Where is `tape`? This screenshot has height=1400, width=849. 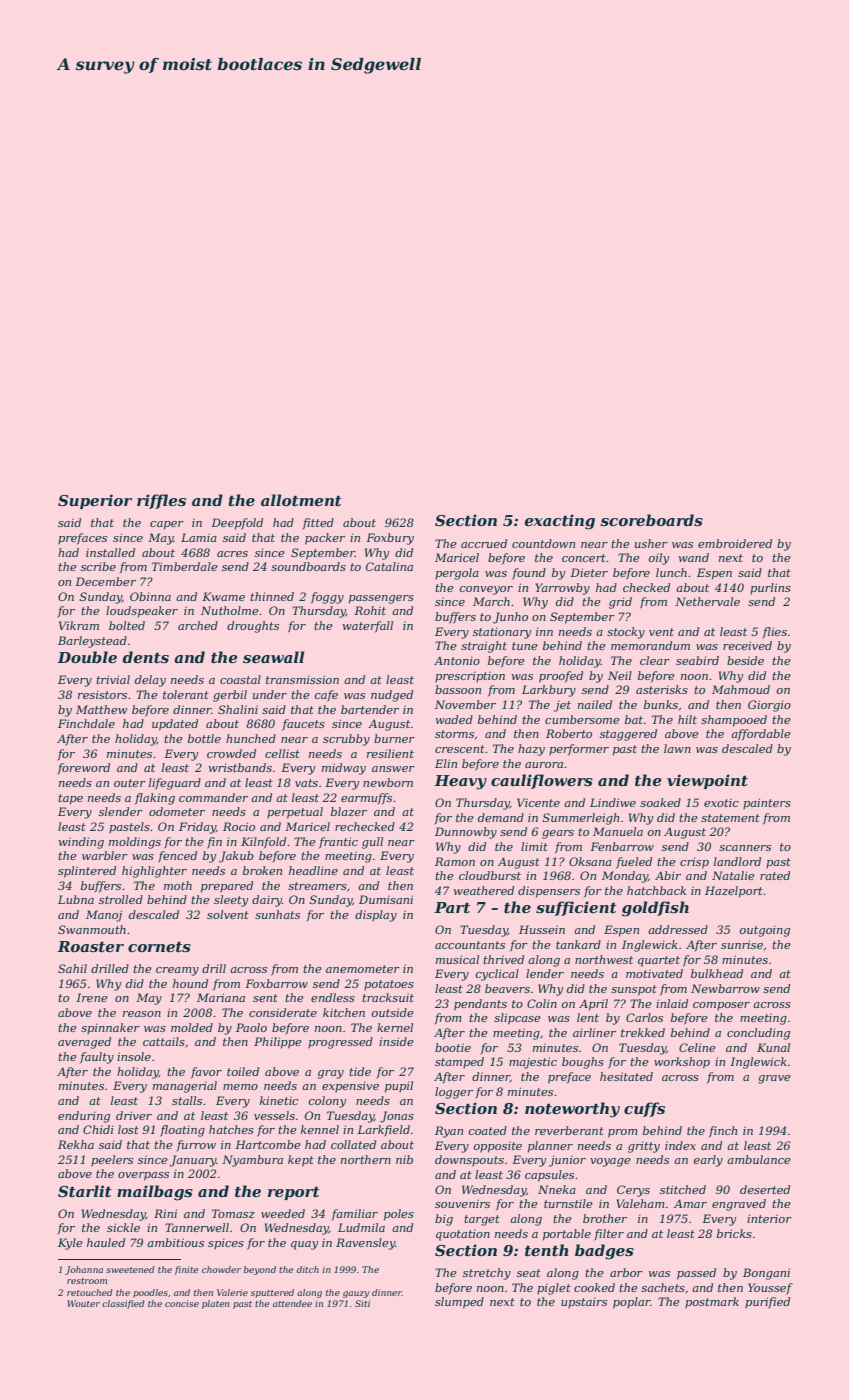
tape is located at coordinates (70, 799).
